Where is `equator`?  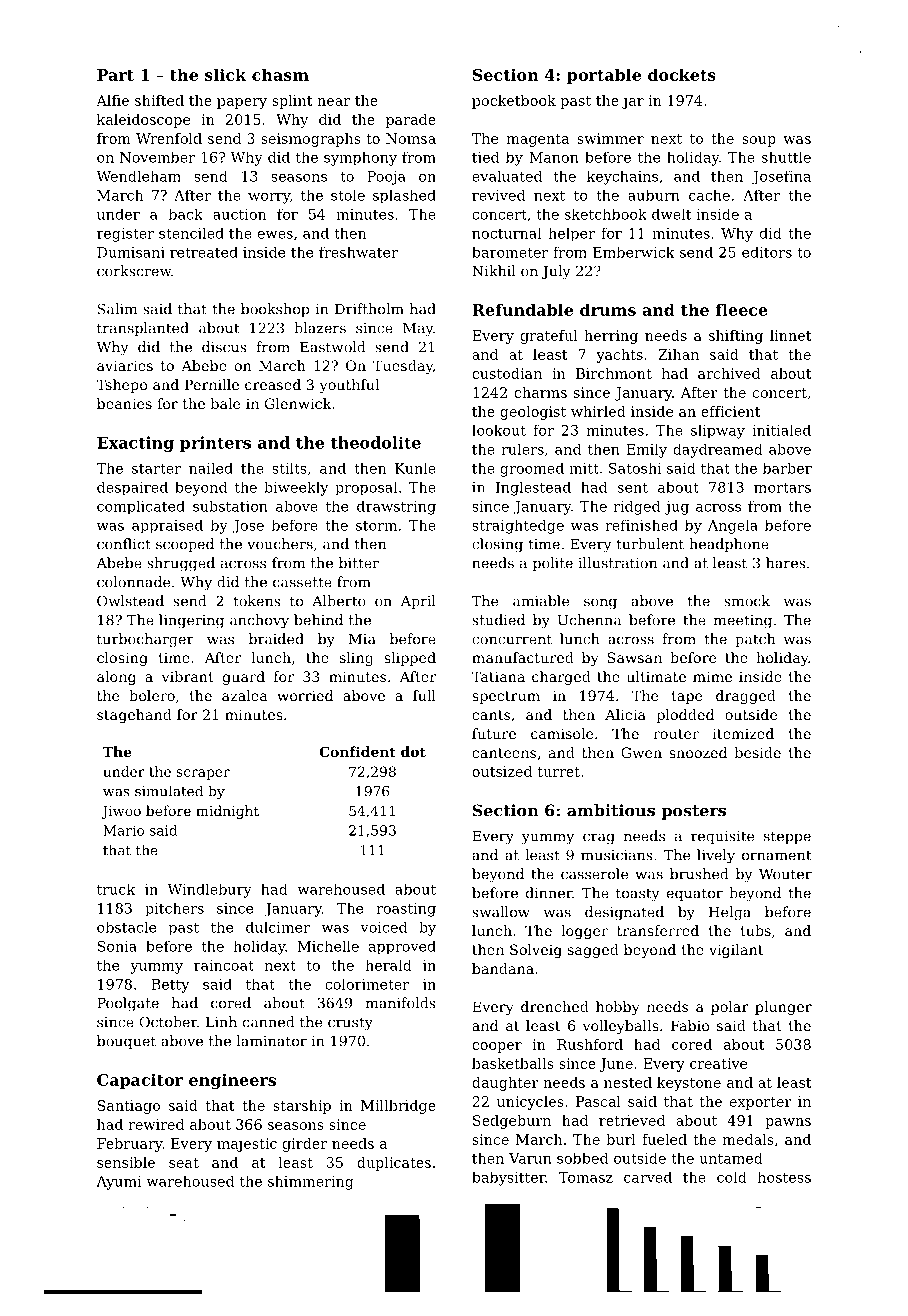 equator is located at coordinates (695, 894).
